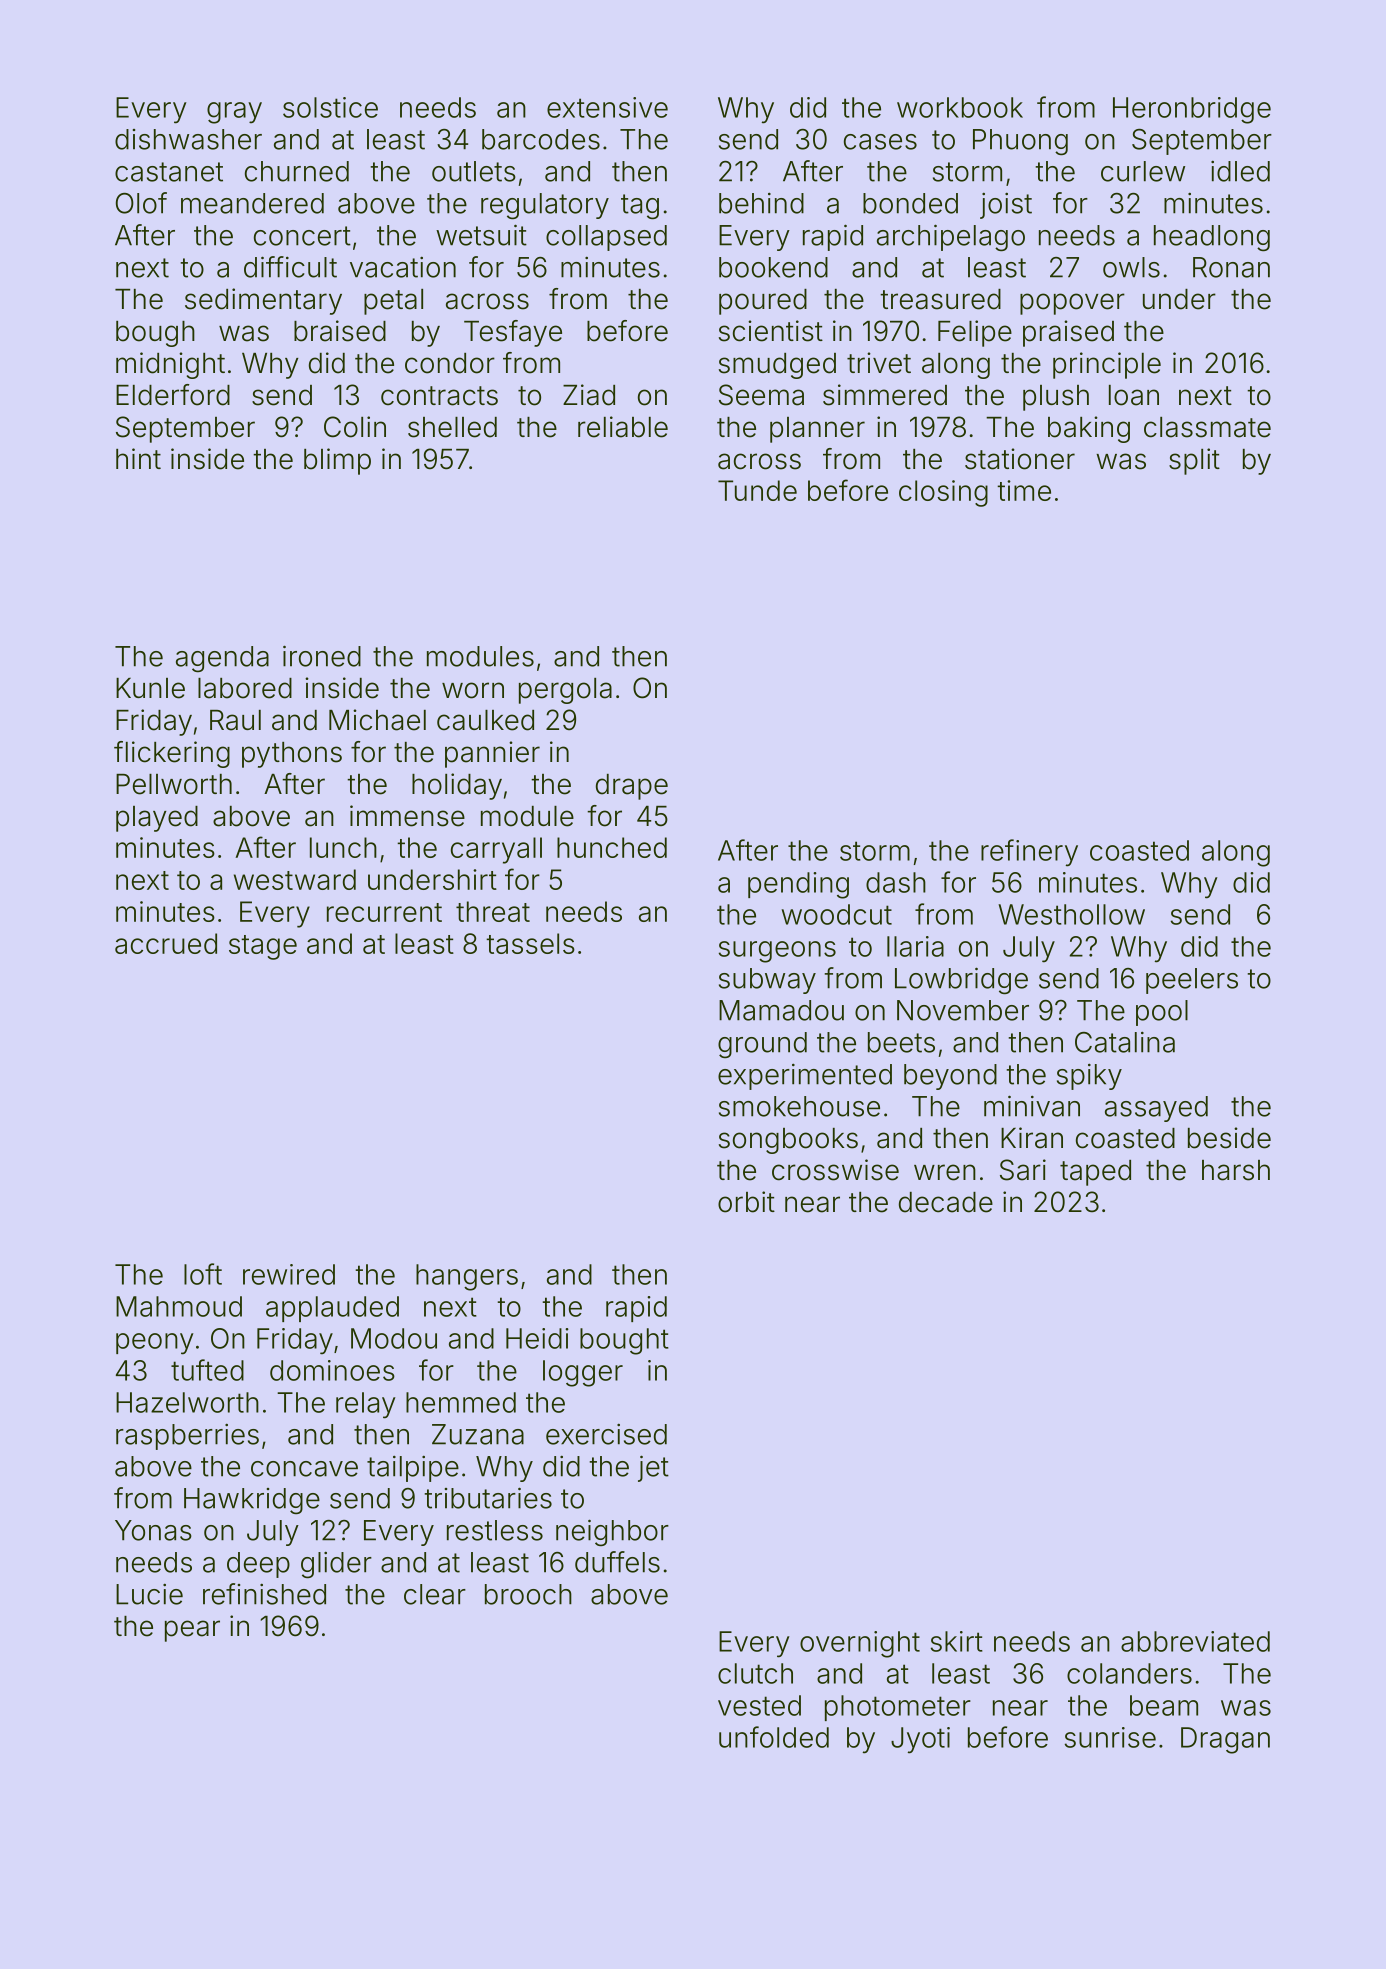 The width and height of the image is (1386, 1969). Describe the element at coordinates (623, 427) in the image. I see `reliable` at that location.
